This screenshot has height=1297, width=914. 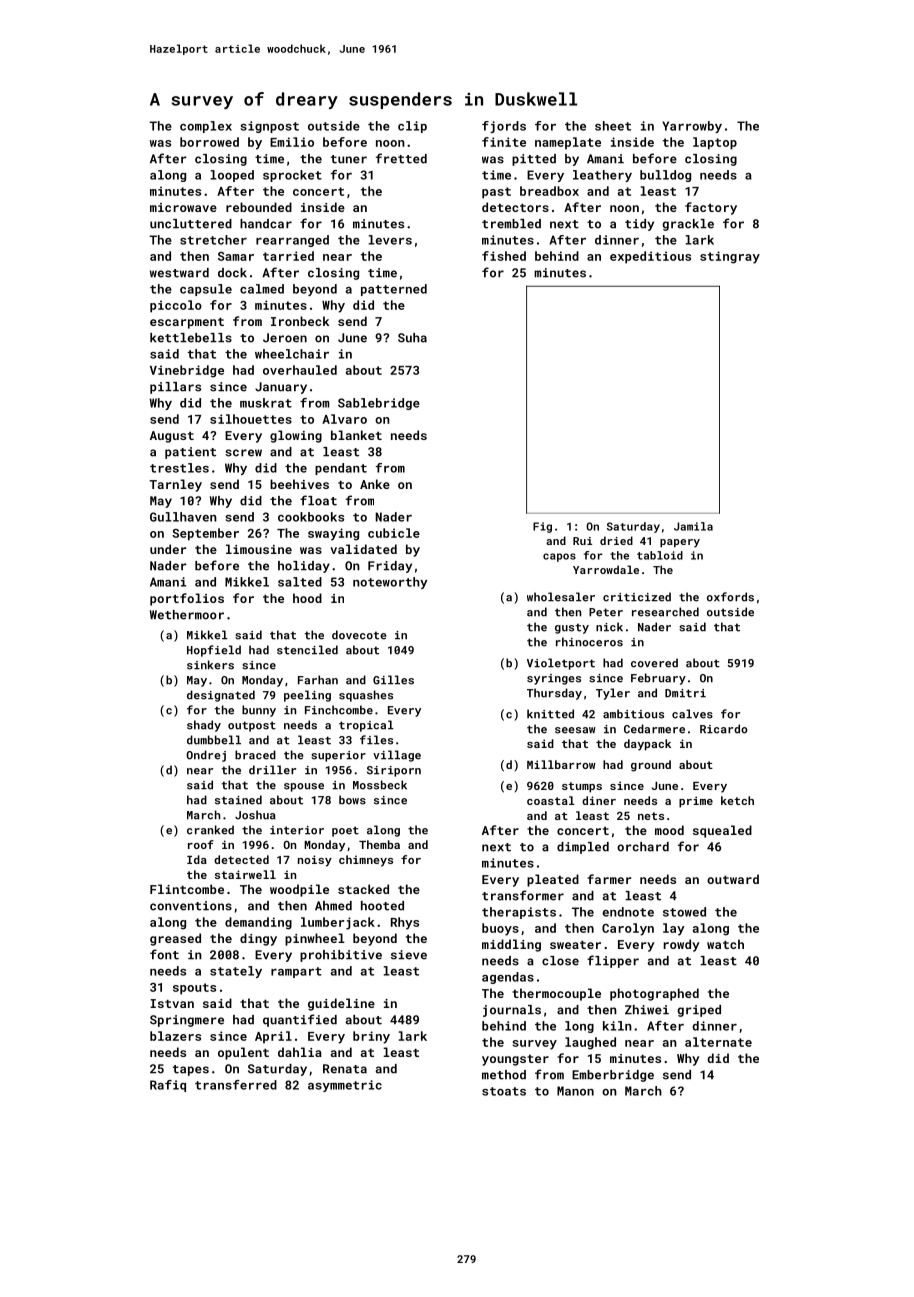 What do you see at coordinates (300, 1020) in the screenshot?
I see `quantified` at bounding box center [300, 1020].
